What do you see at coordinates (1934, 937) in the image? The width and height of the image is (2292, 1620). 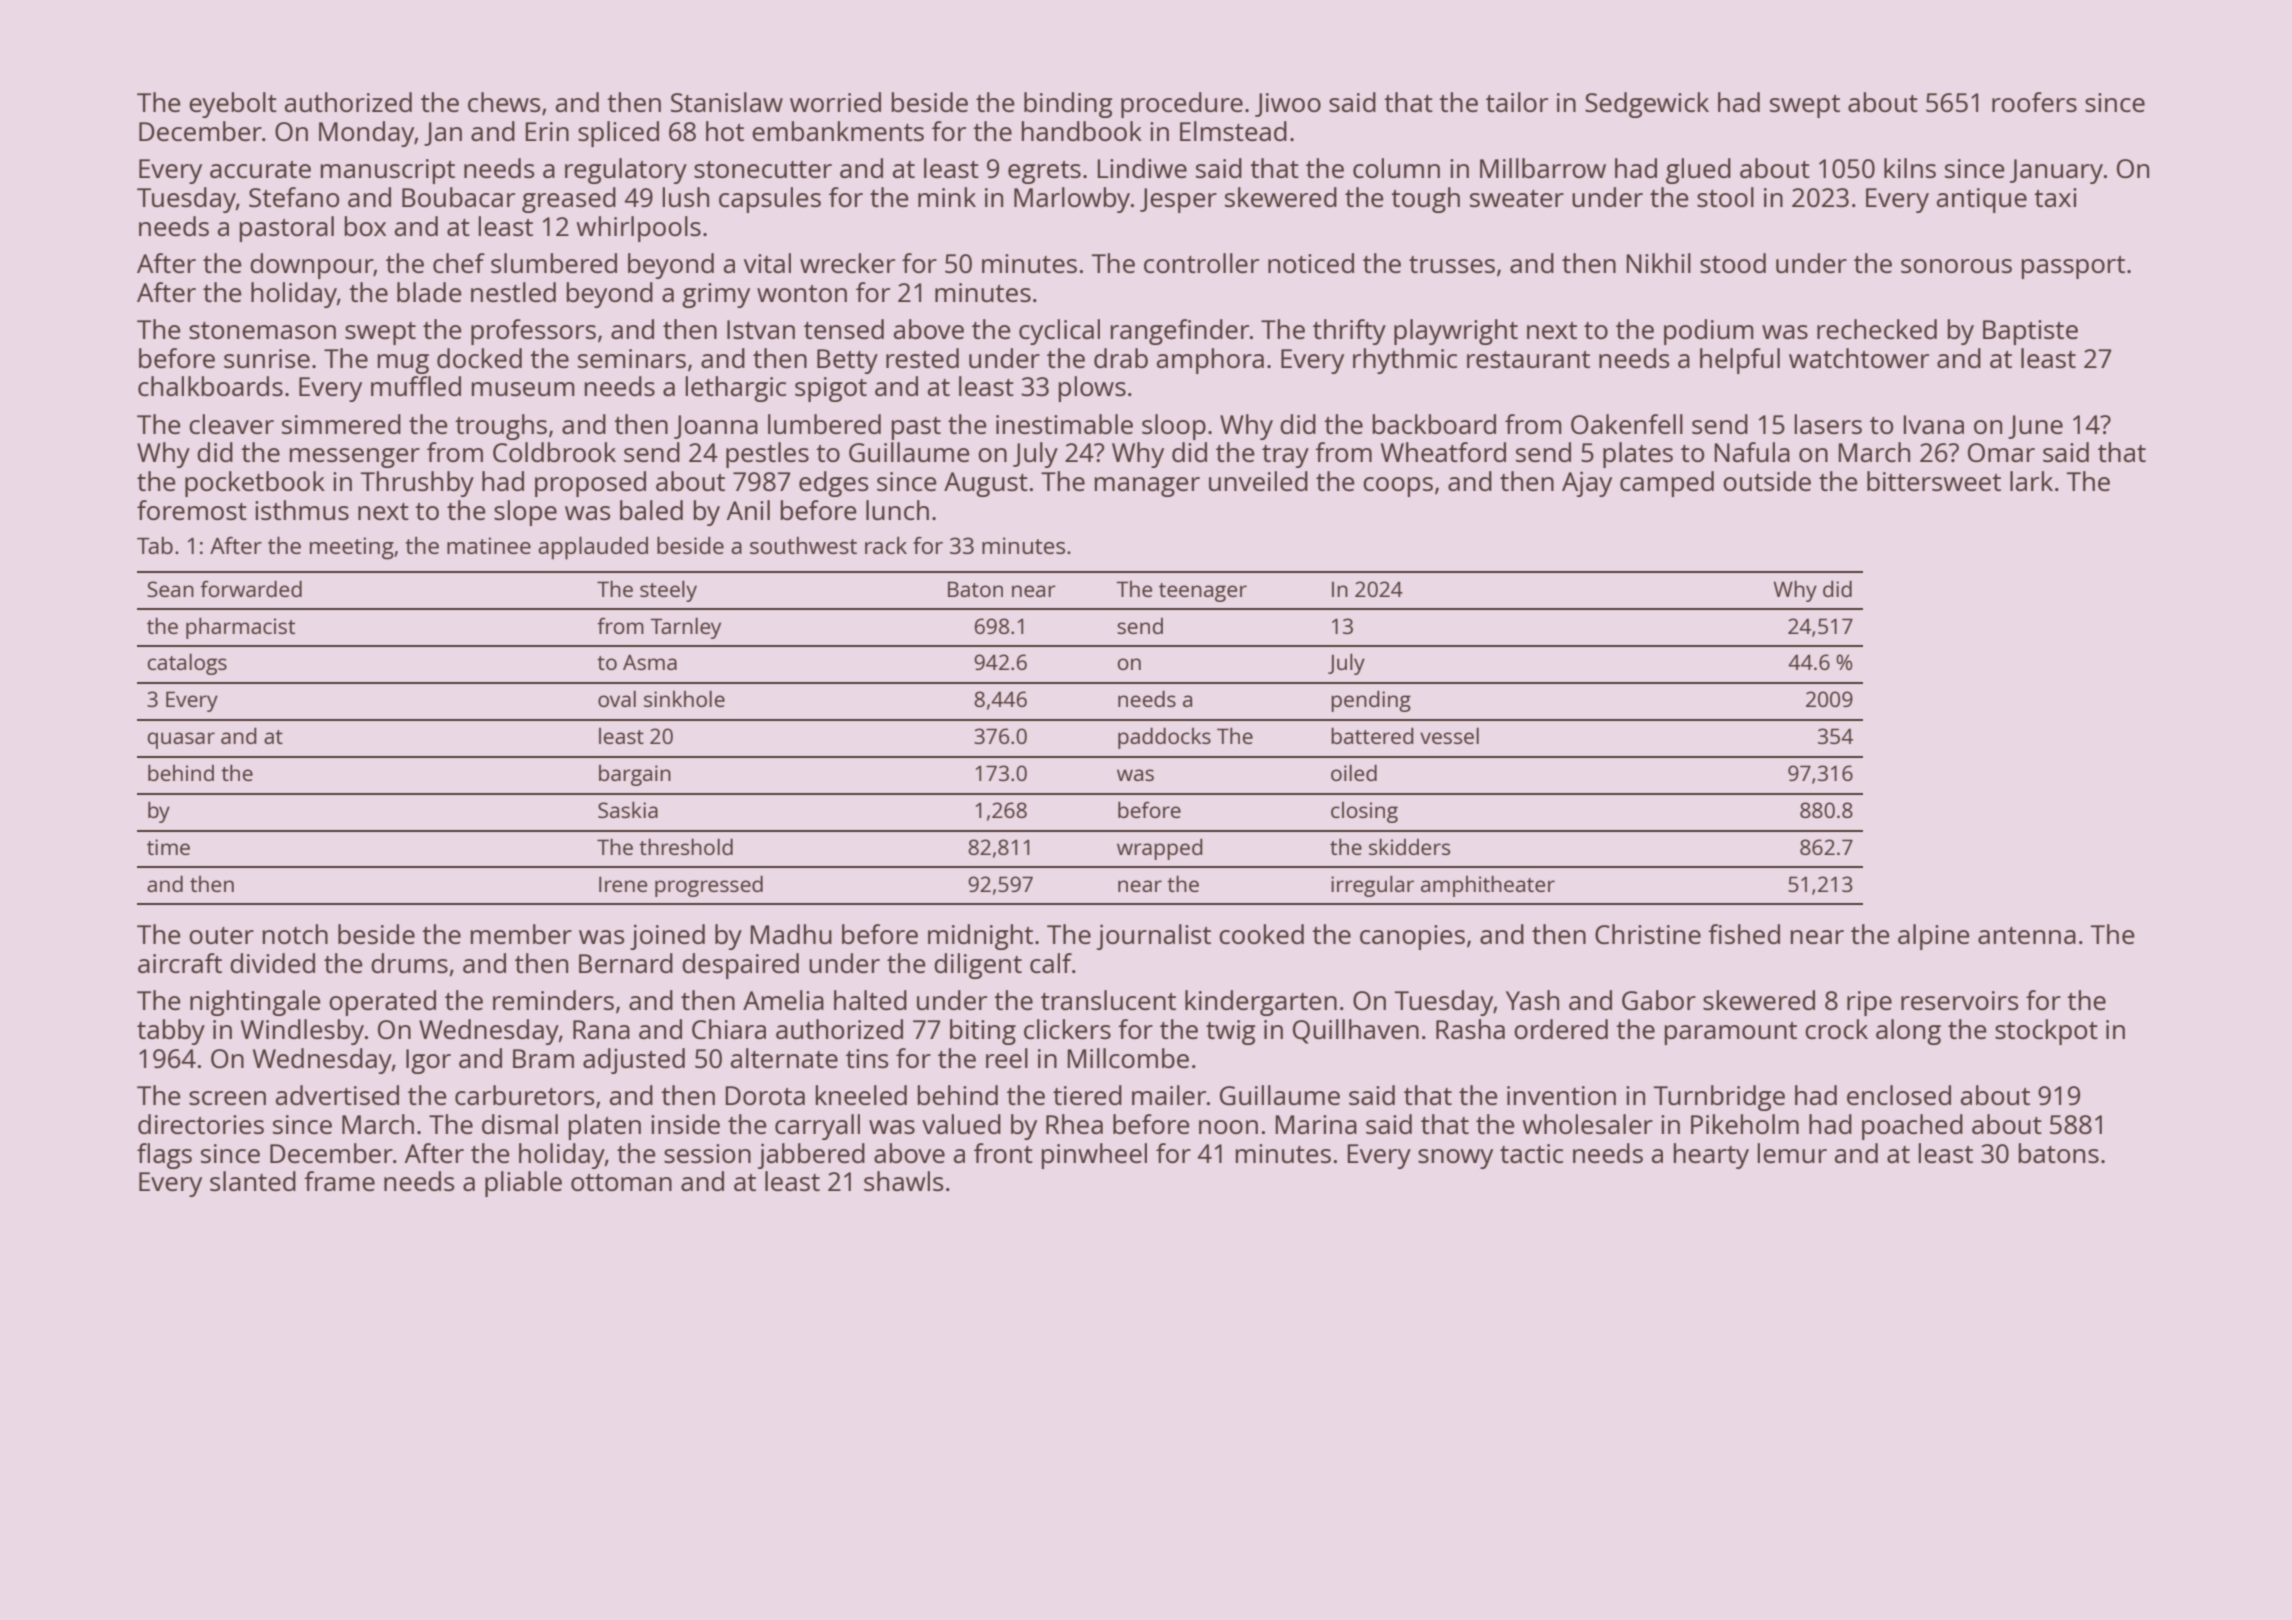 I see `alpine` at bounding box center [1934, 937].
